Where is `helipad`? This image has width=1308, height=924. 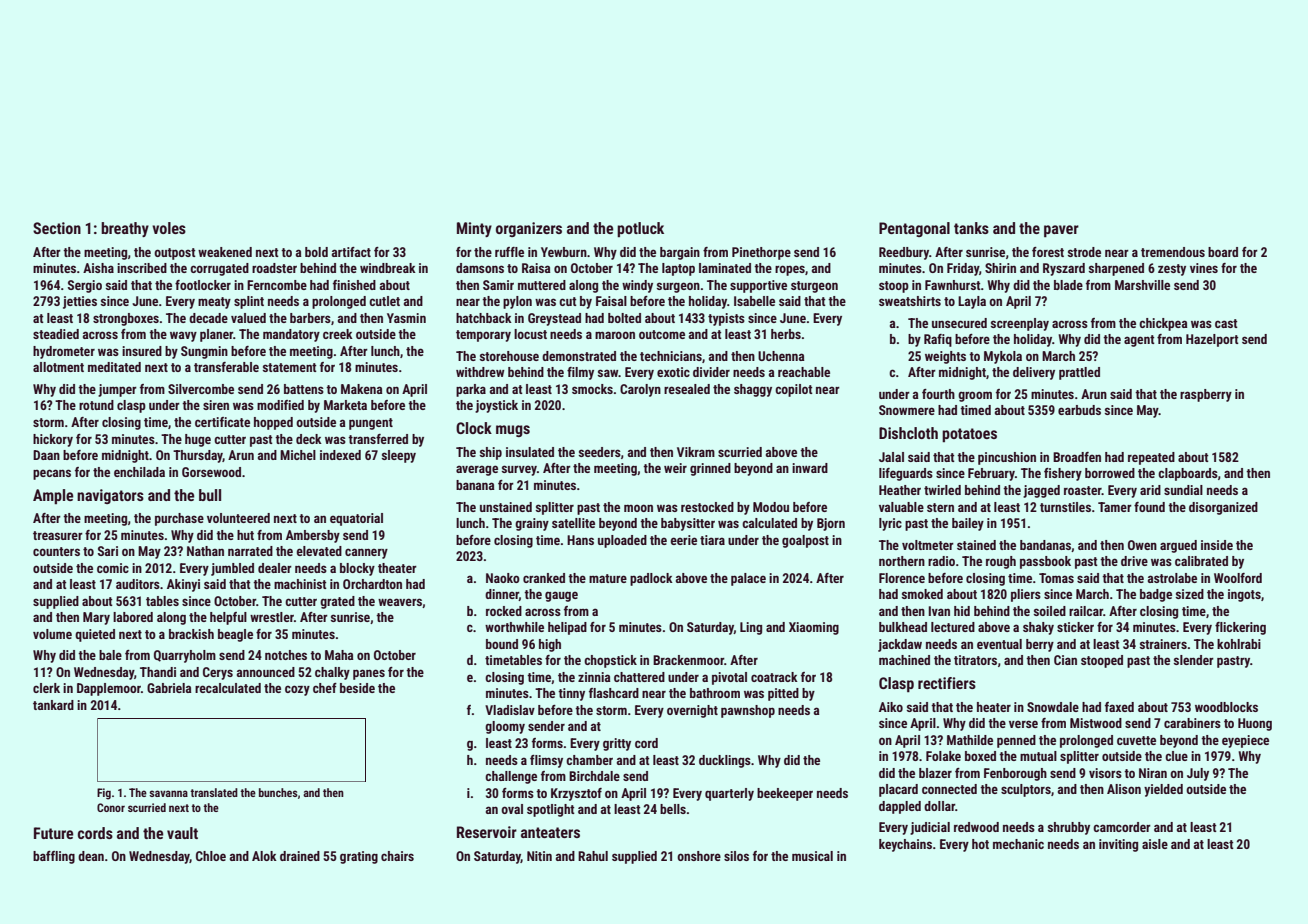 helipad is located at coordinates (567, 628).
